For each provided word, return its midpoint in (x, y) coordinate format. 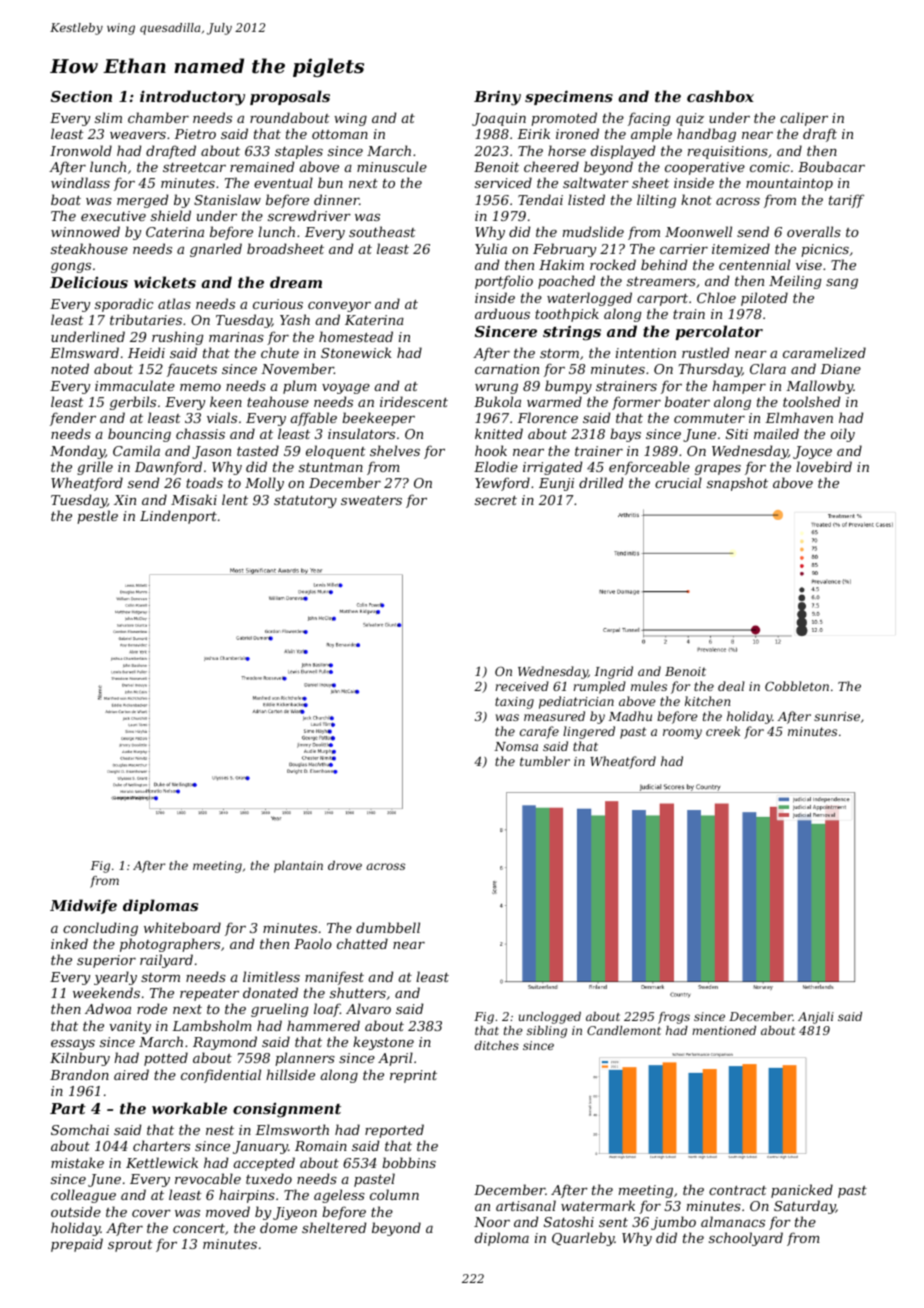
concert (199, 1228)
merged (142, 201)
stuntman (331, 467)
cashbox (720, 96)
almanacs (733, 1221)
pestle (97, 517)
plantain (298, 867)
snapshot (737, 484)
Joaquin (499, 119)
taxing (514, 703)
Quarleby (583, 1239)
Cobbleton (797, 686)
